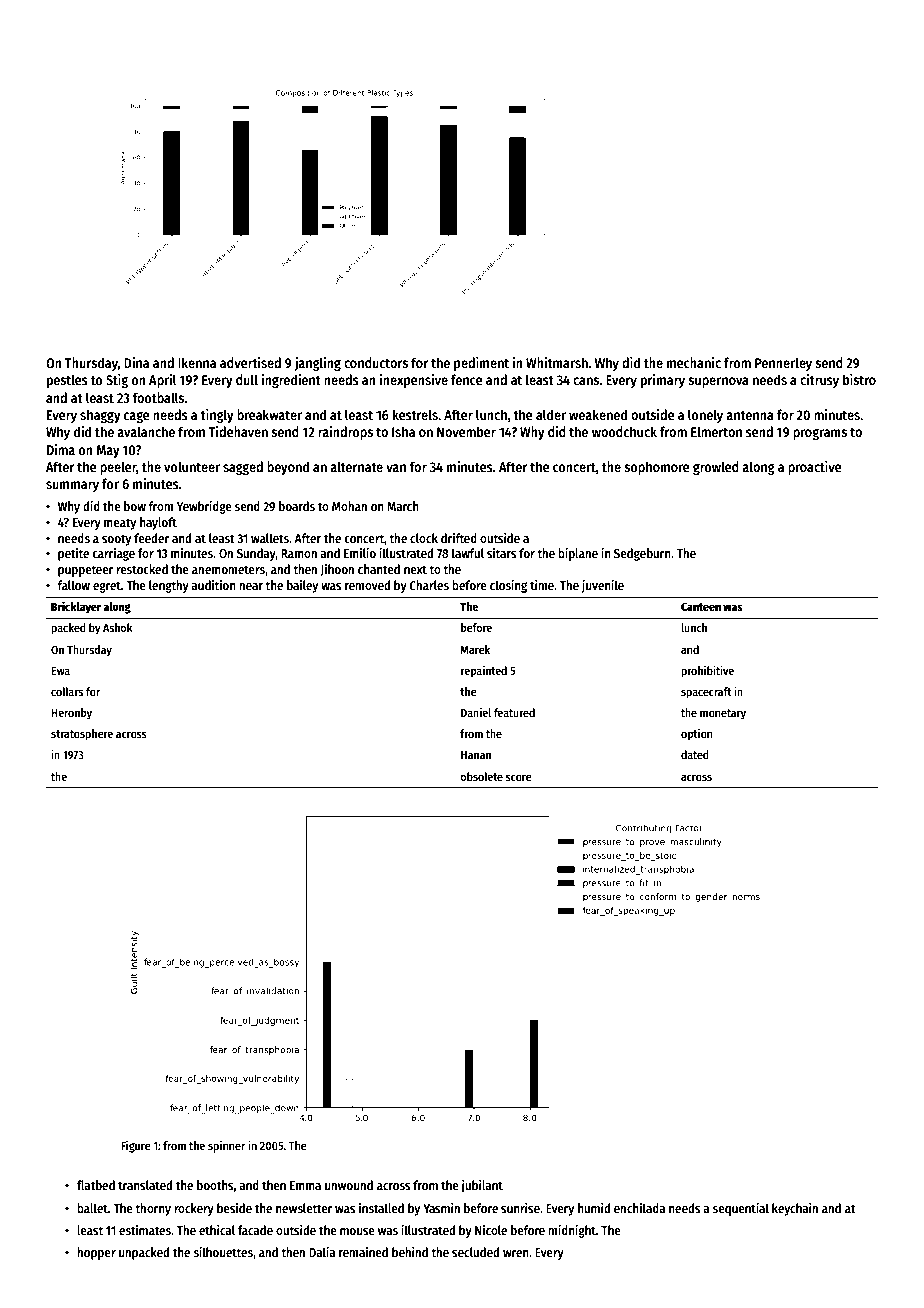 This document has height=1308, width=924. Describe the element at coordinates (82, 735) in the document. I see `stratosphere` at that location.
